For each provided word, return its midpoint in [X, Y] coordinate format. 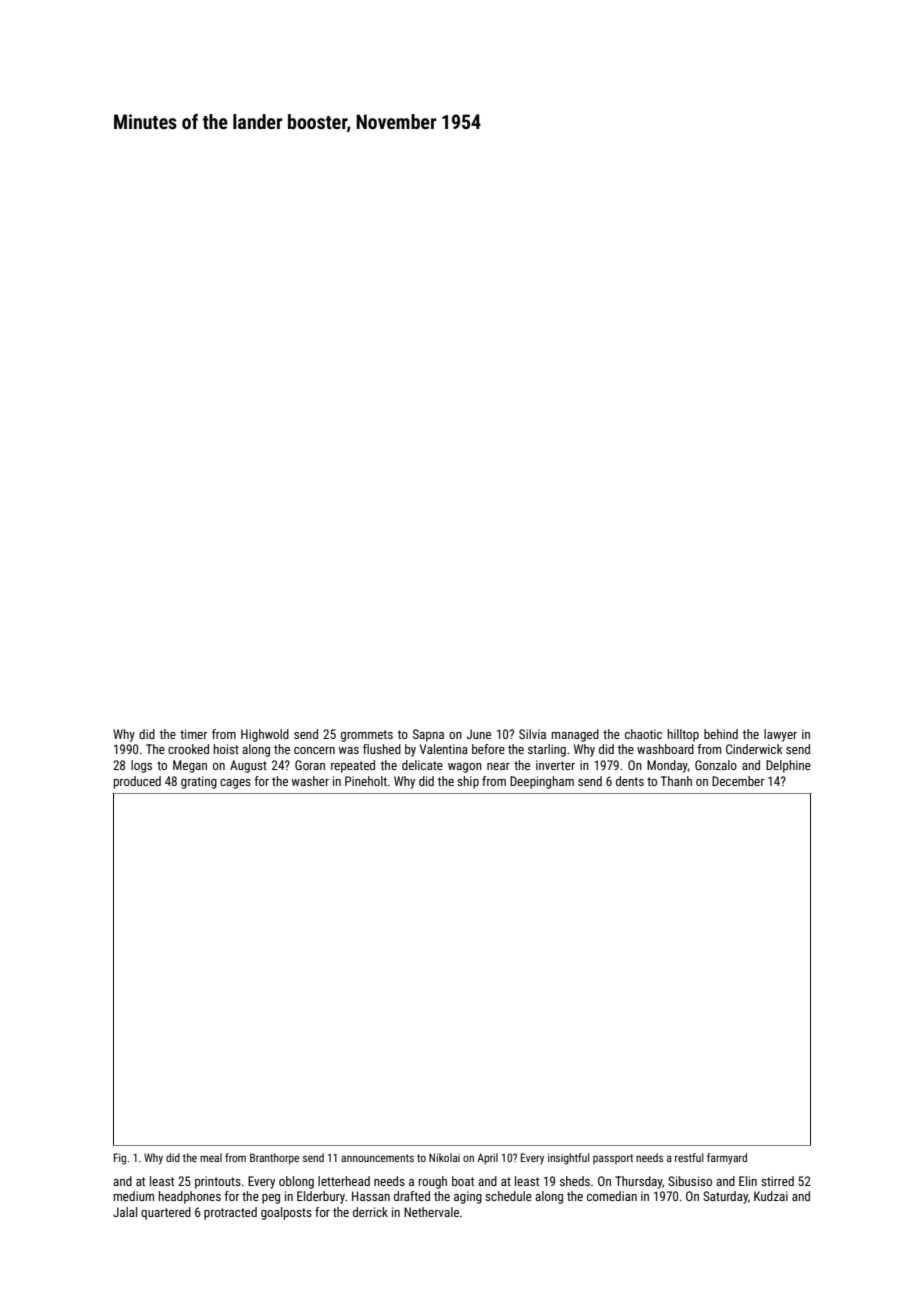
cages [235, 784]
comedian [612, 1196]
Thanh [676, 781]
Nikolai [444, 1157]
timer [193, 734]
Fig [120, 1159]
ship [468, 782]
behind [721, 734]
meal [211, 1157]
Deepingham [542, 782]
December [738, 781]
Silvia [532, 734]
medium [134, 1196]
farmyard [727, 1158]
